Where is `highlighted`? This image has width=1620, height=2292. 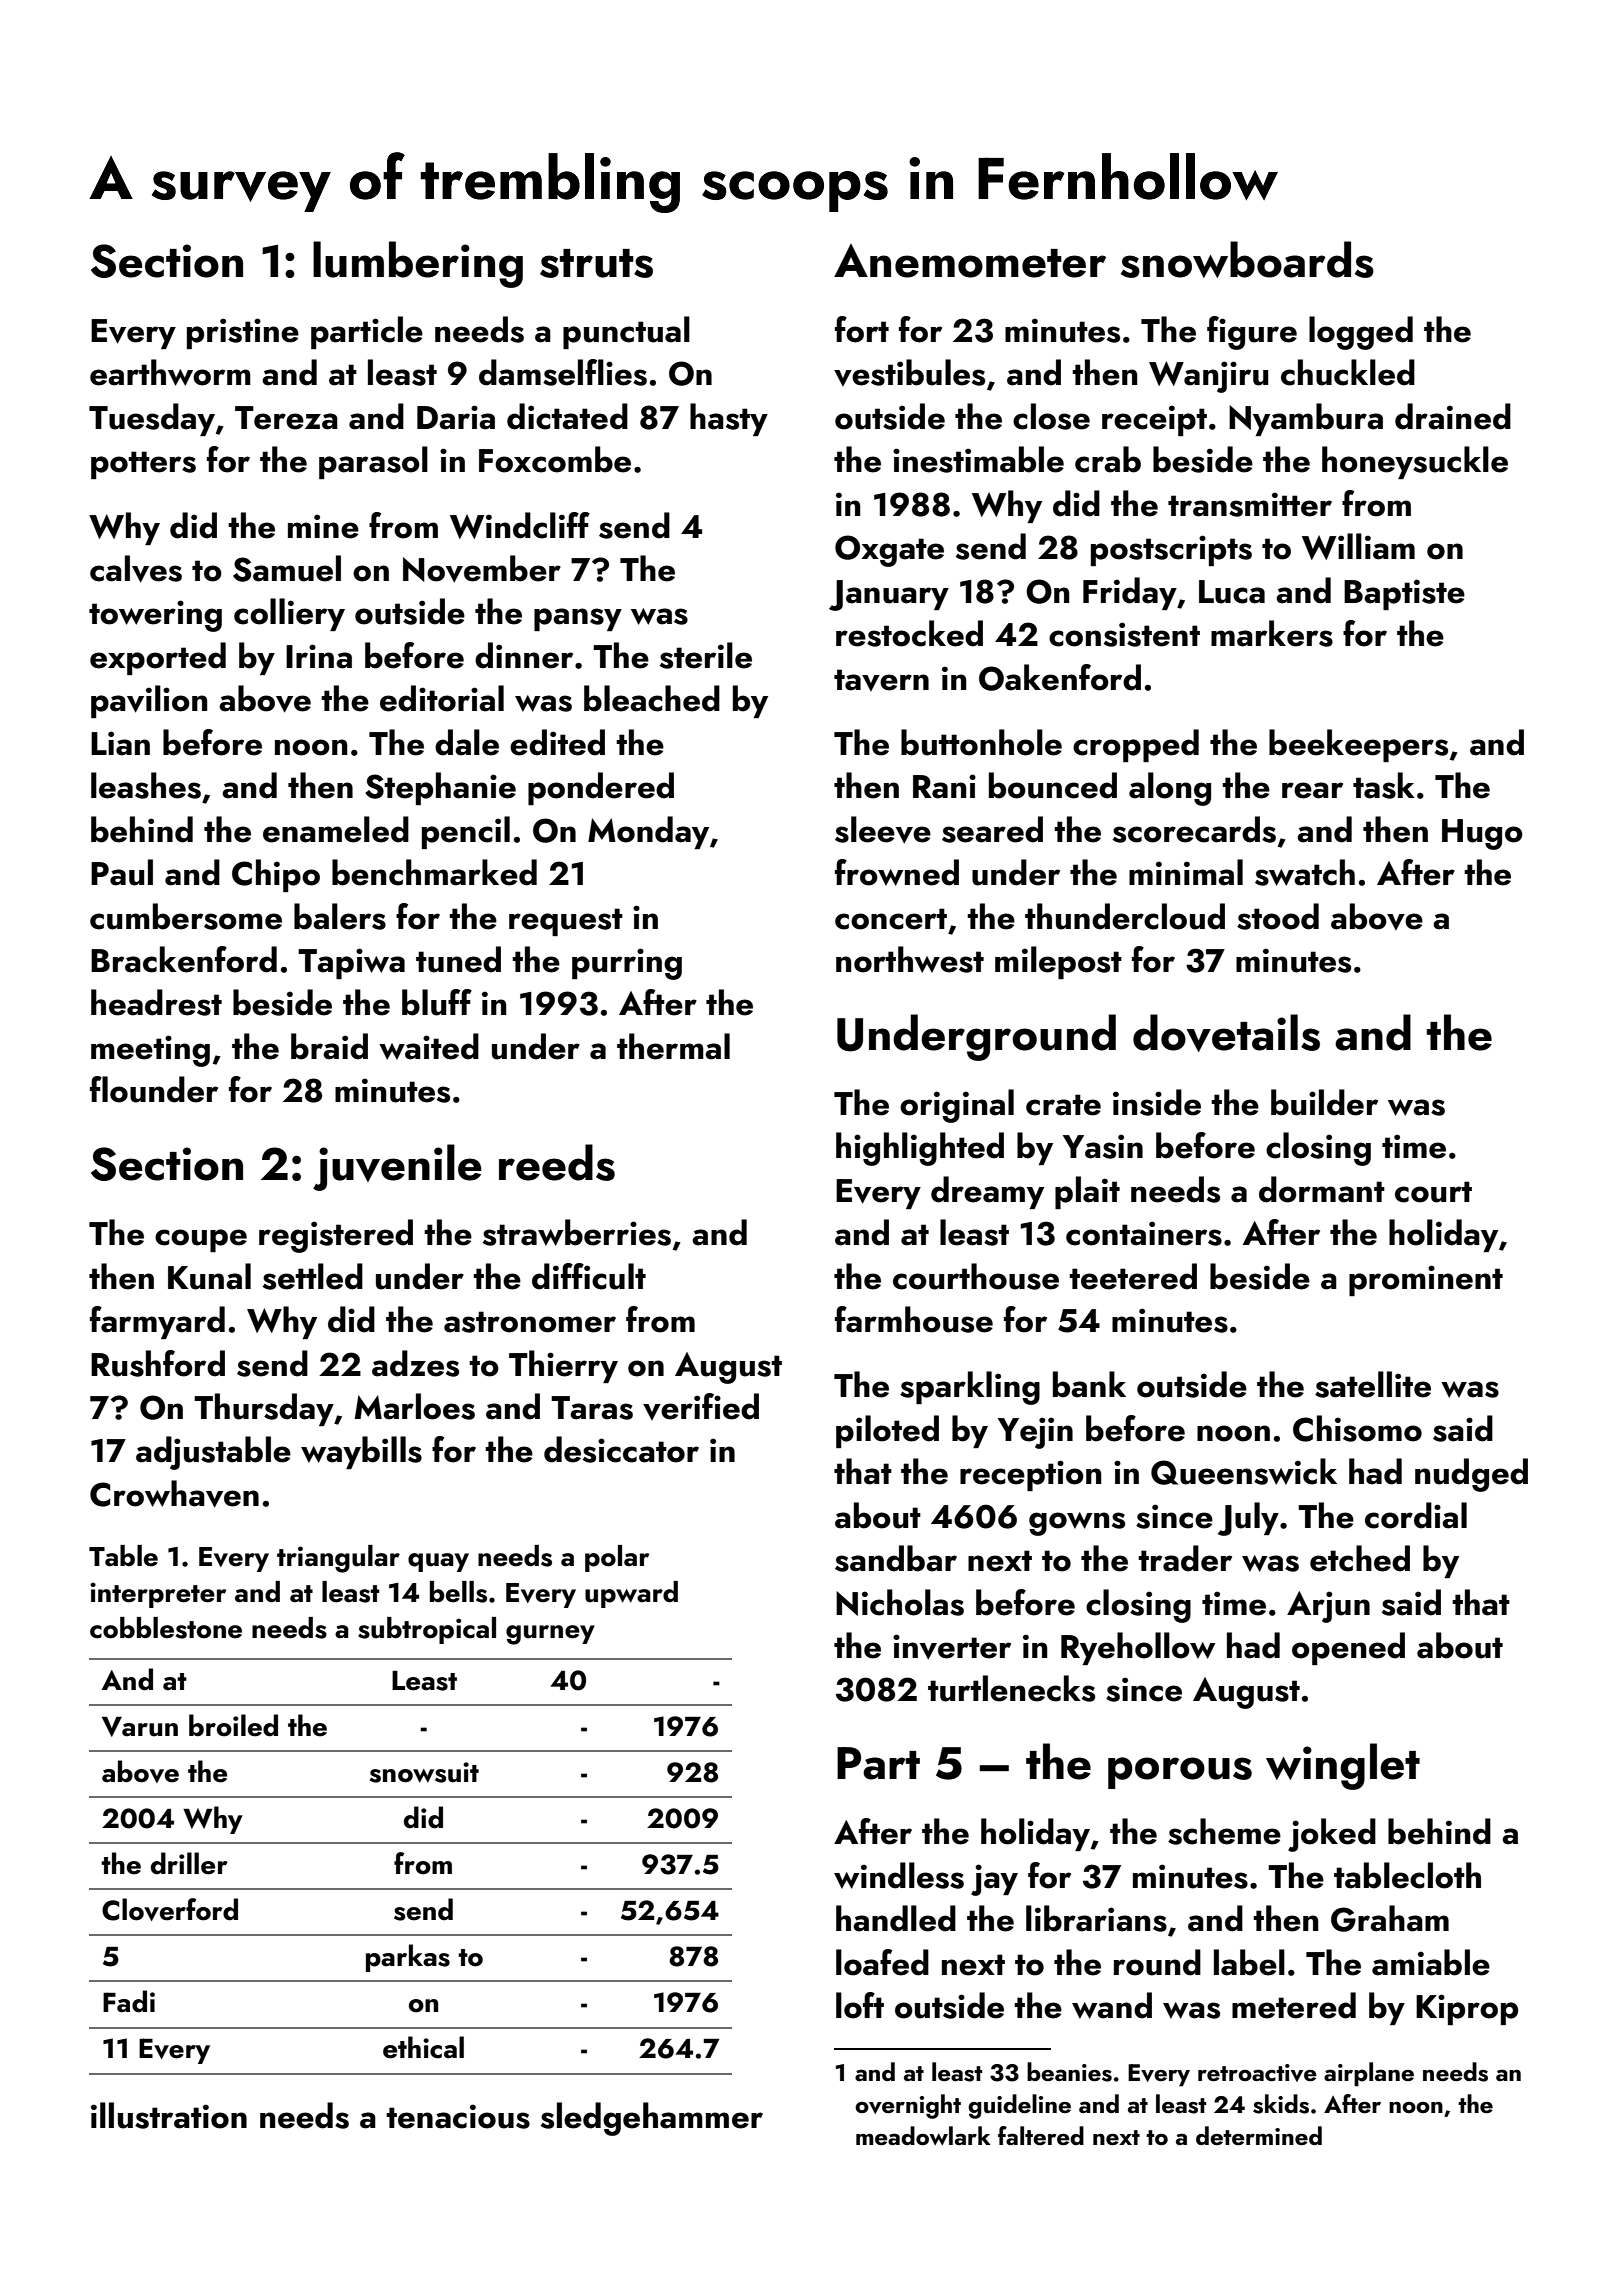 highlighted is located at coordinates (920, 1149).
